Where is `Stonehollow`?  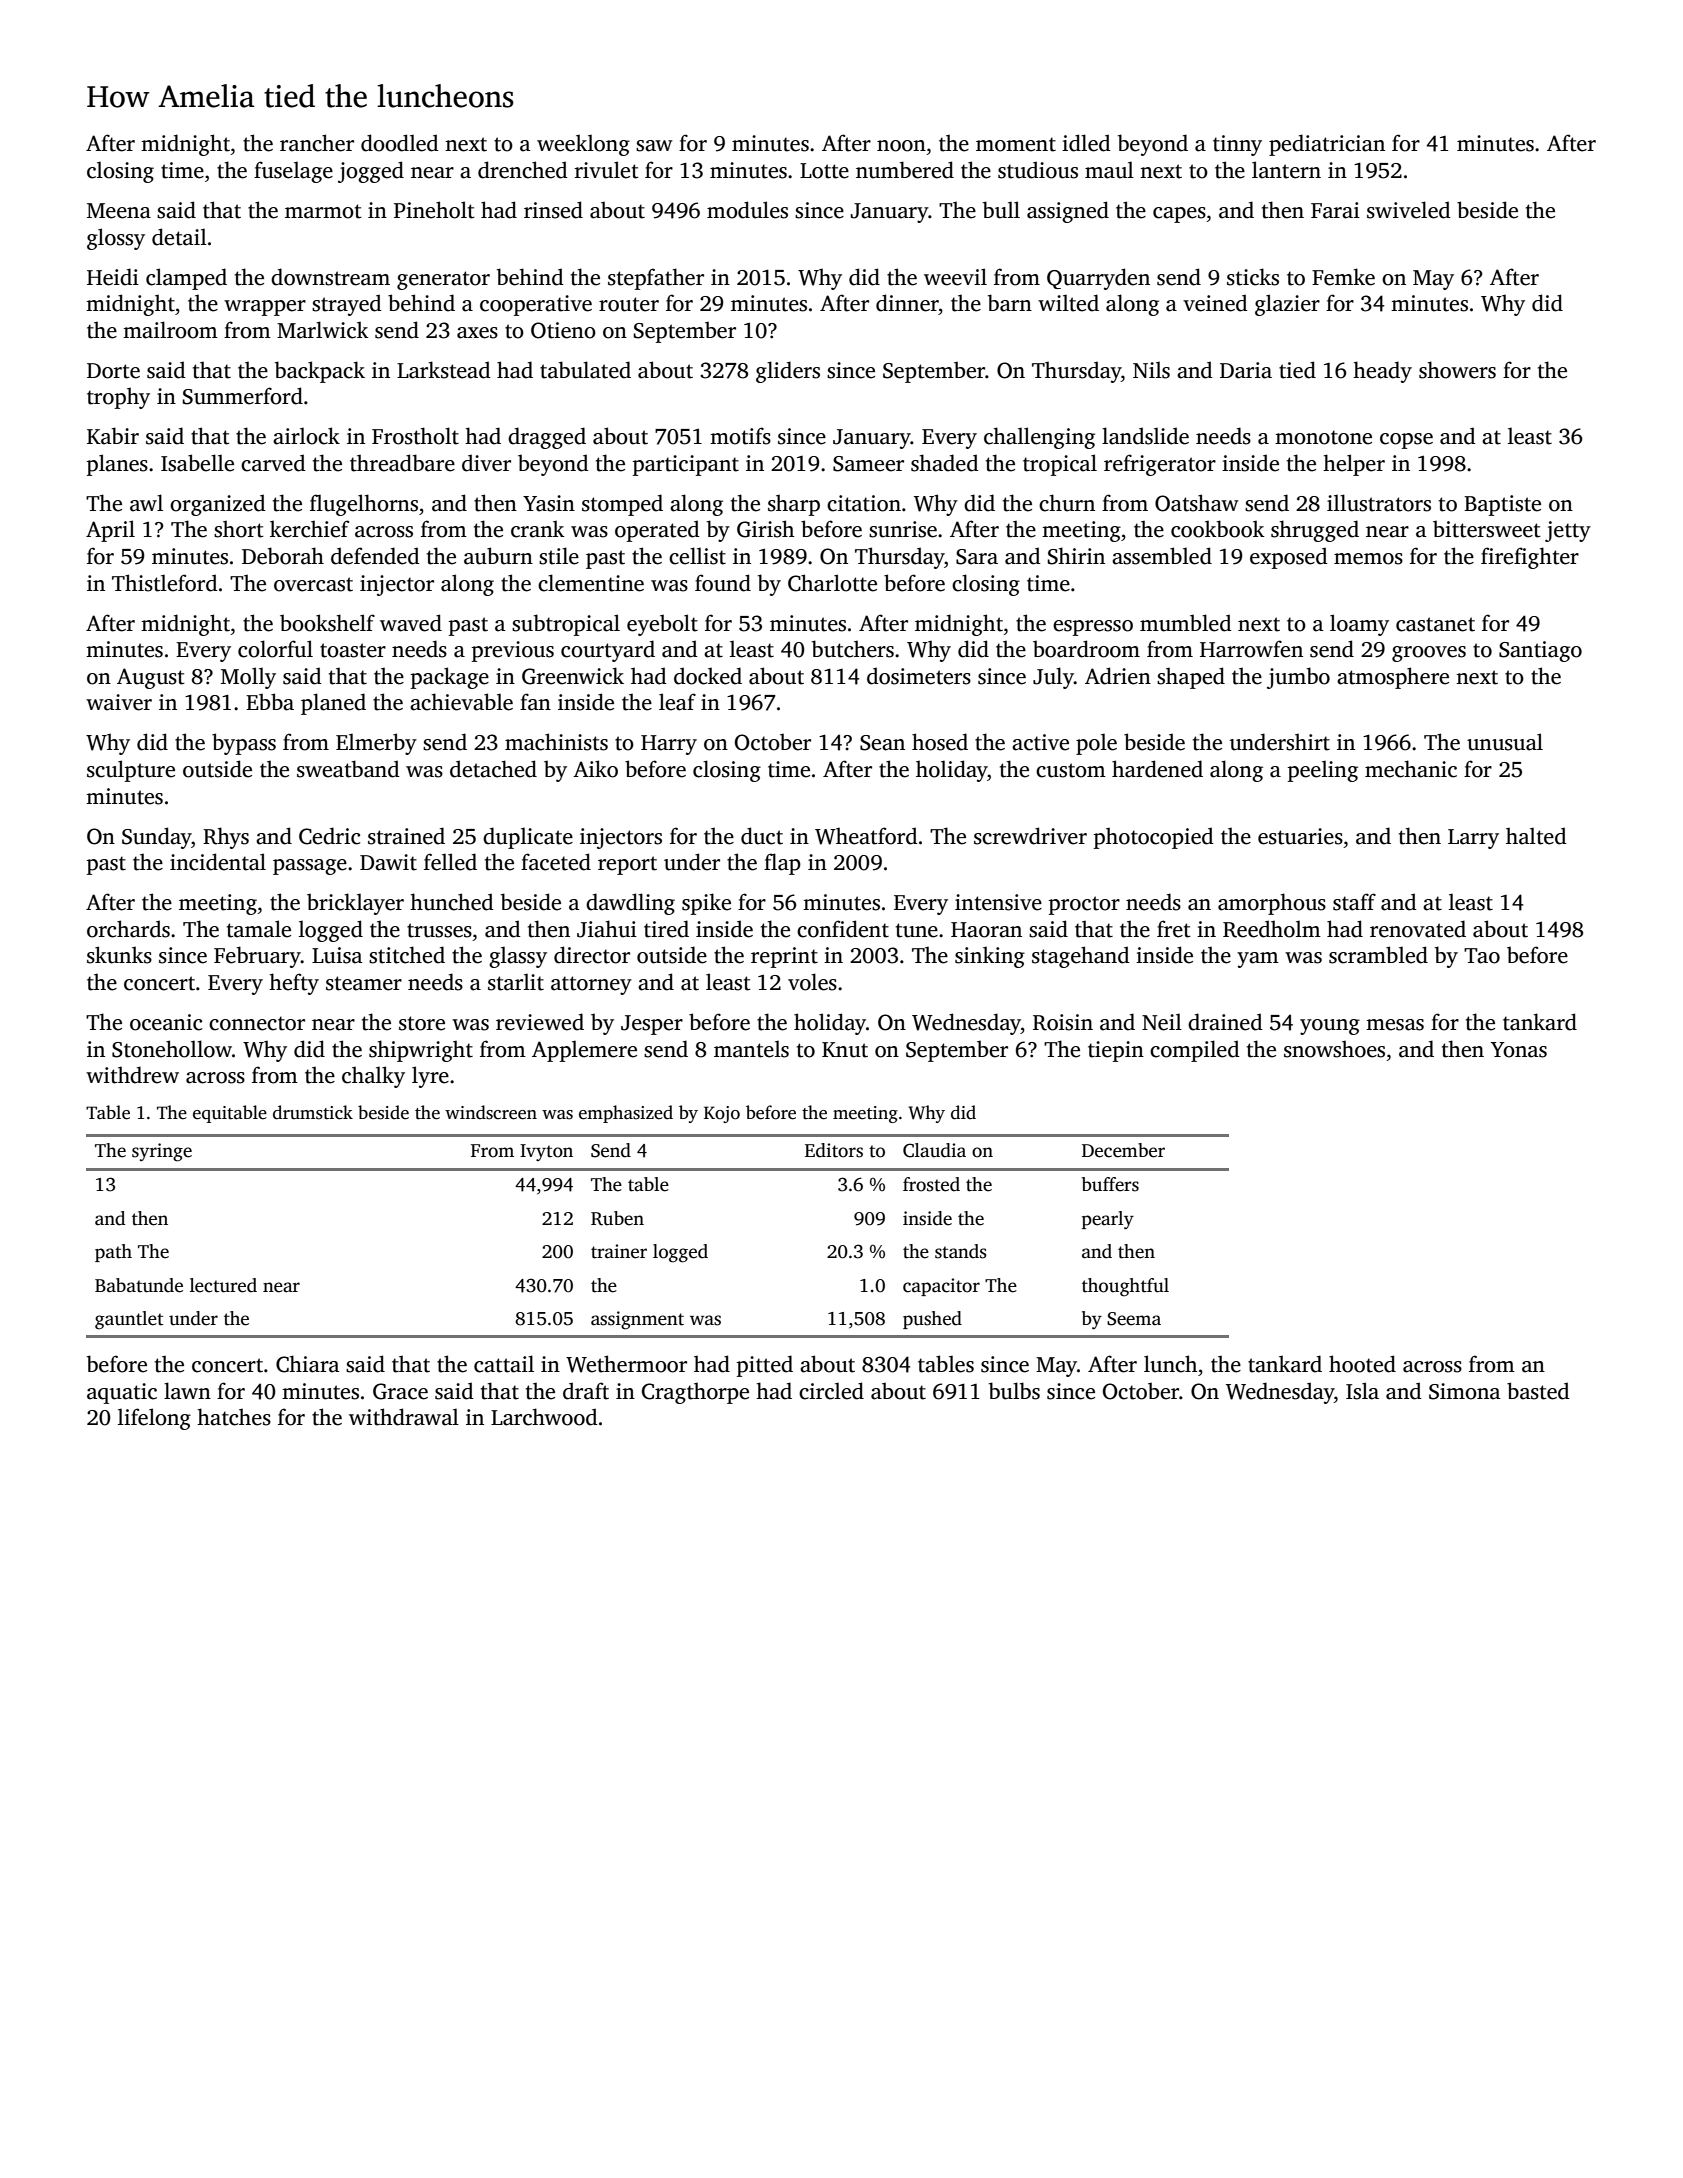 Stonehollow is located at coordinates (172, 1049).
